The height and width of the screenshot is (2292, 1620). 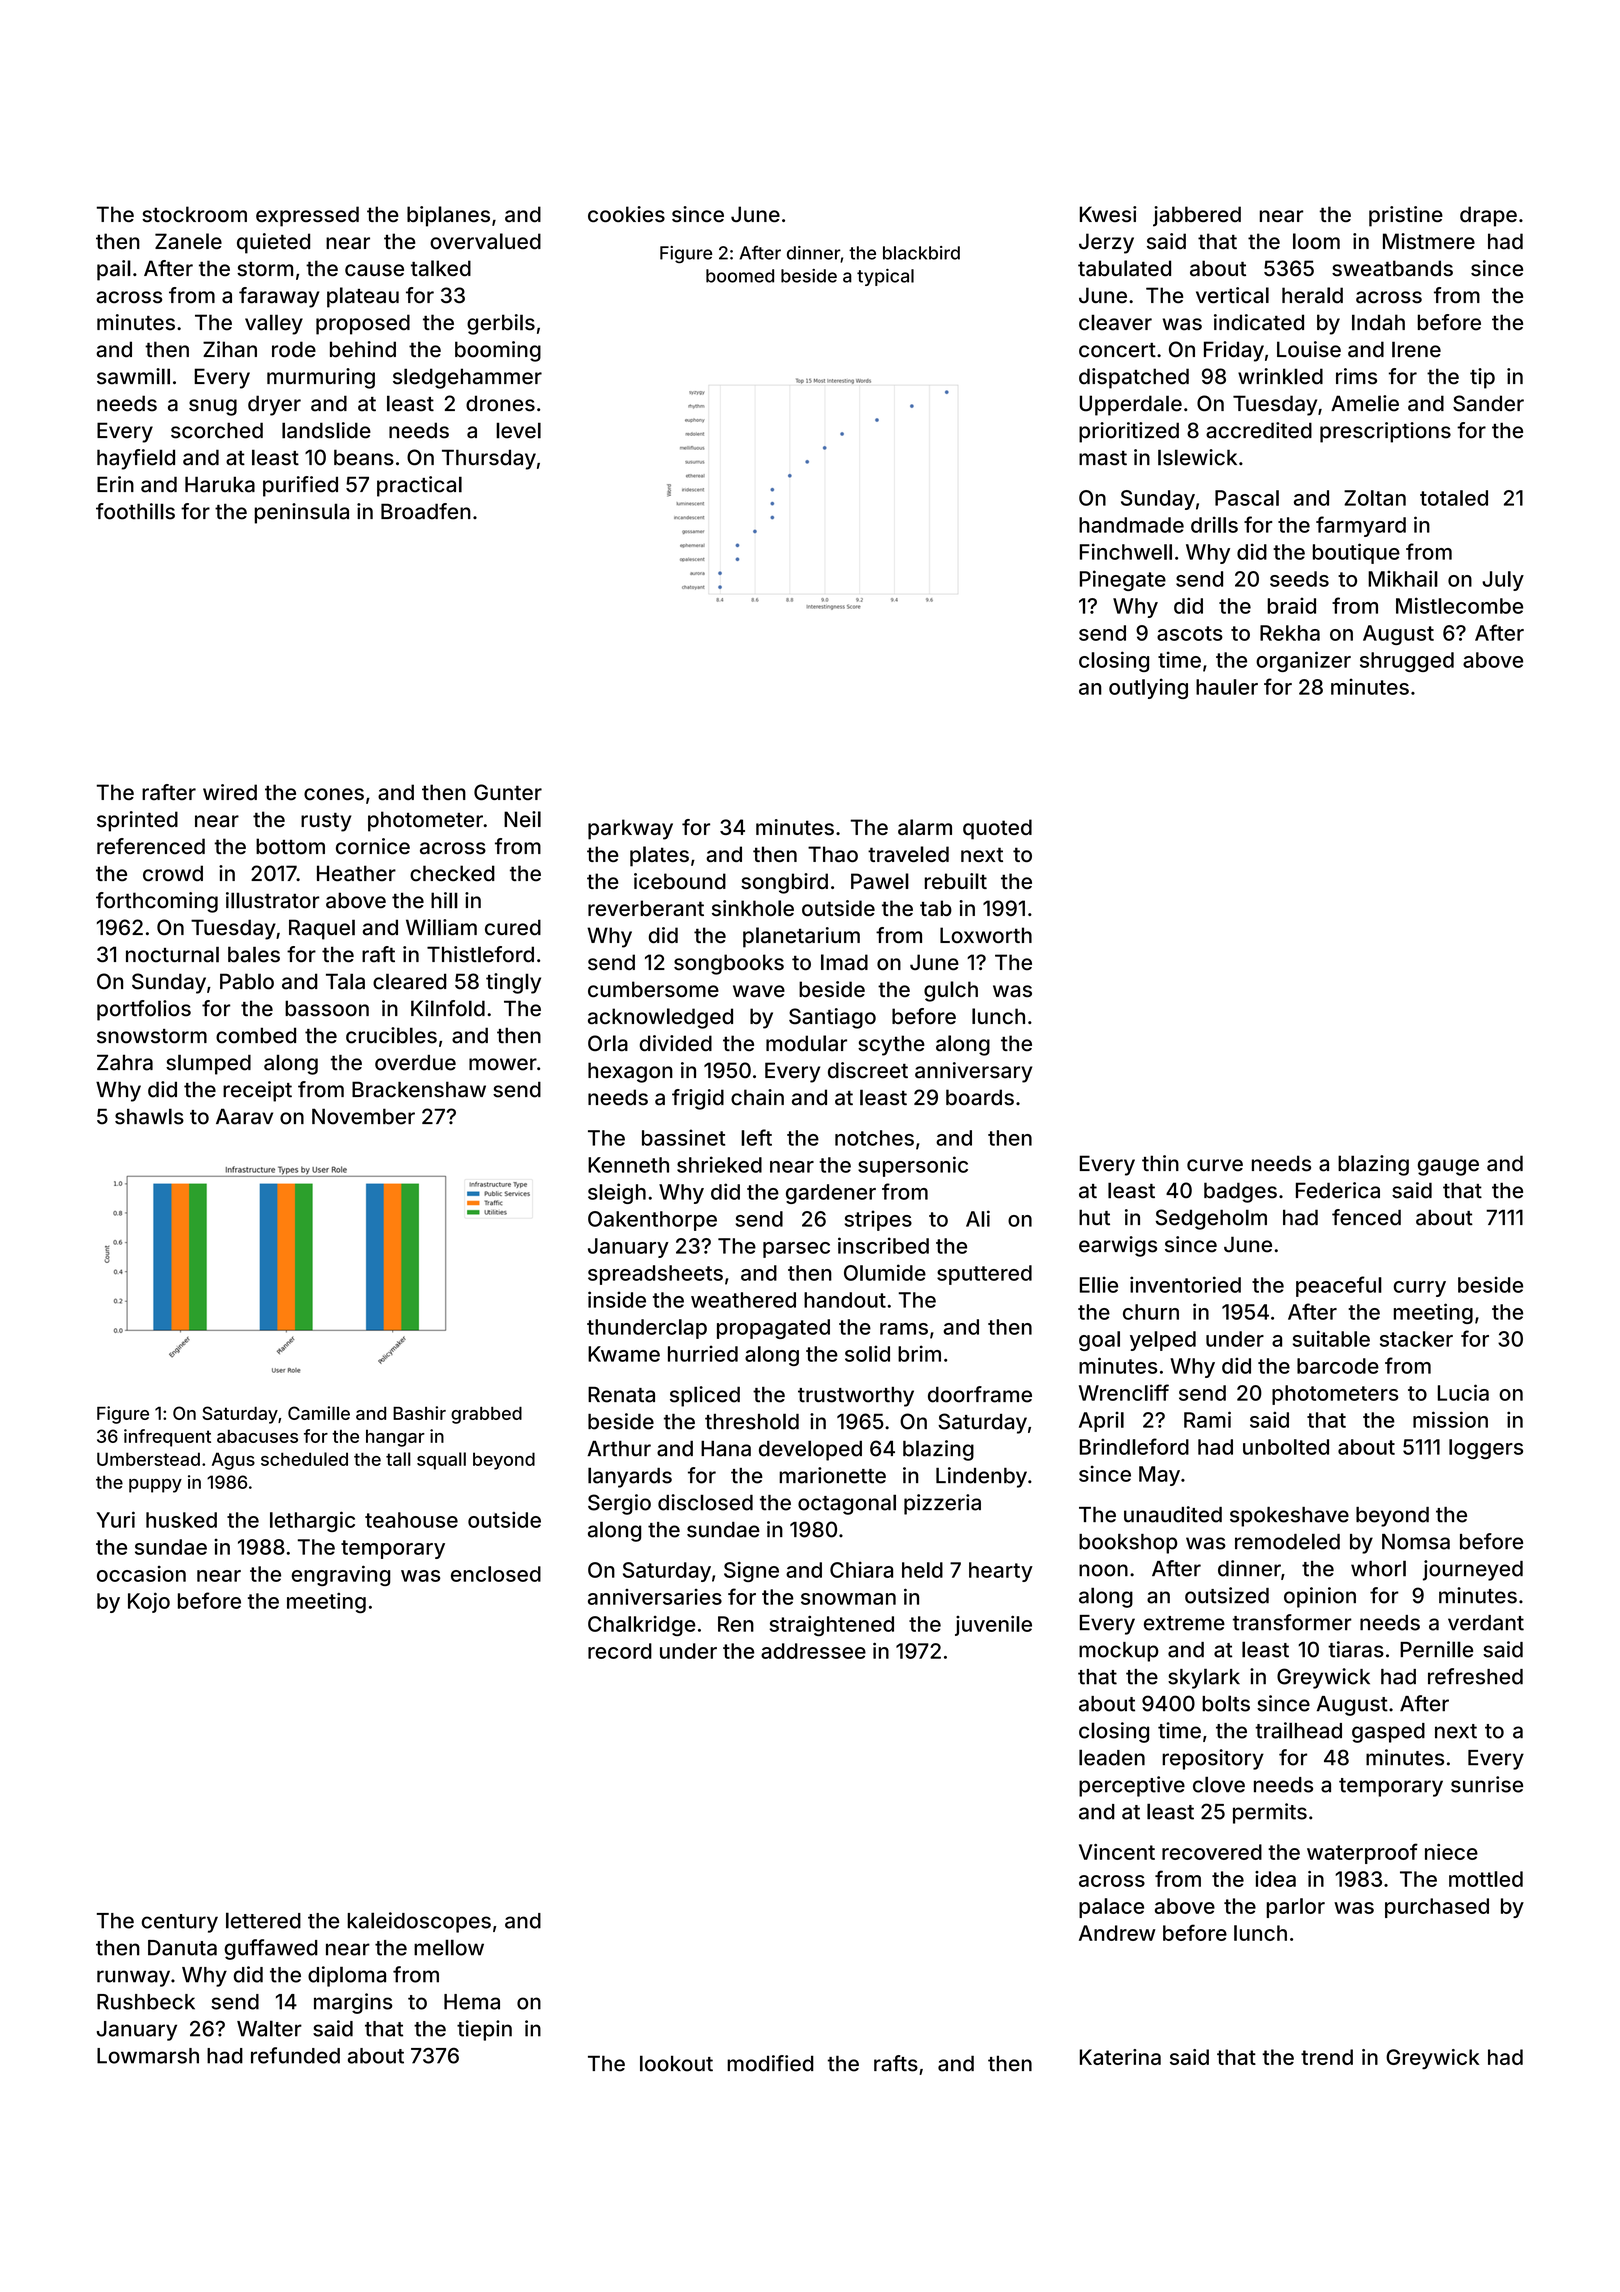 I want to click on crucibles, so click(x=391, y=1035).
